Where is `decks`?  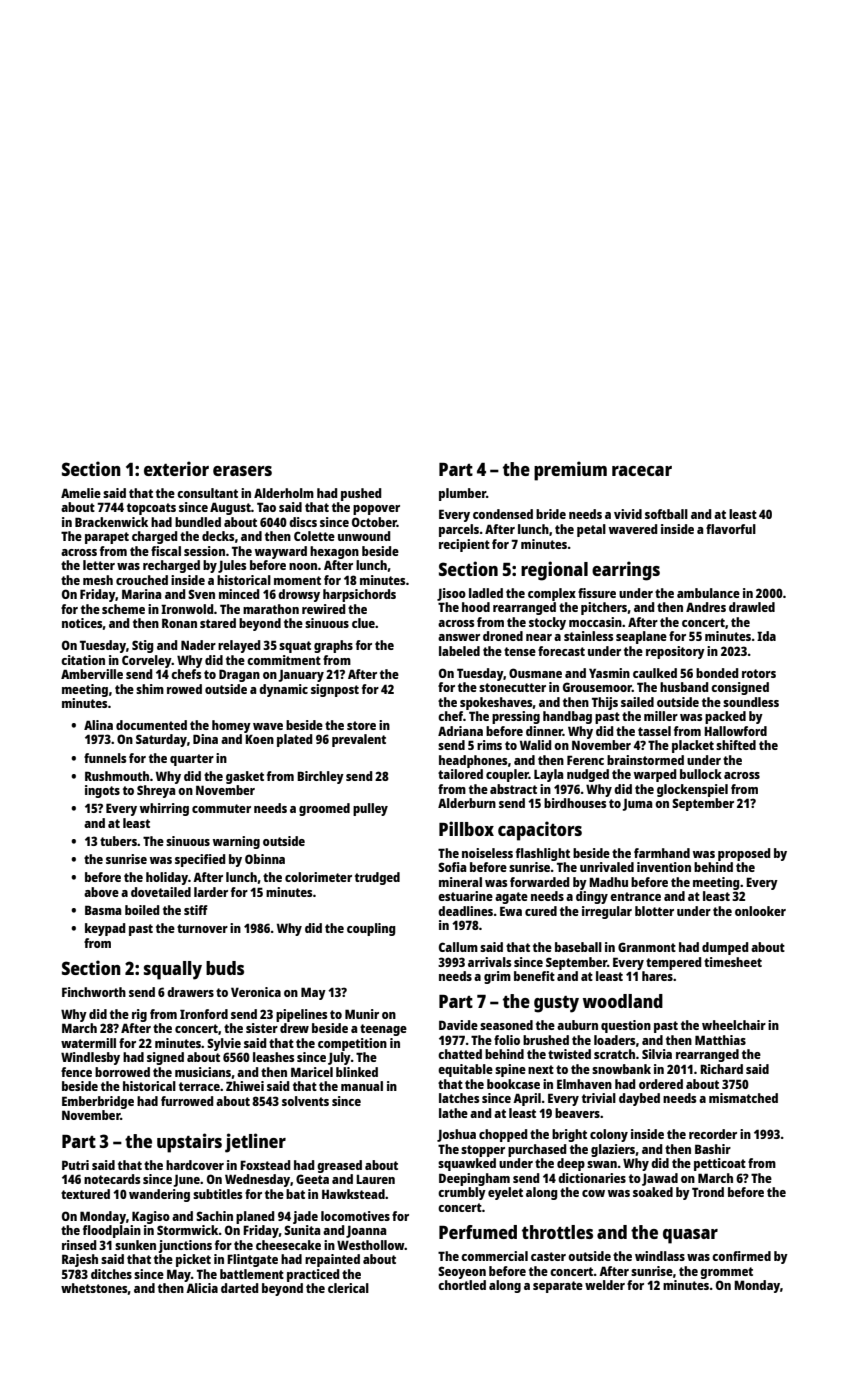 decks is located at coordinates (218, 536).
